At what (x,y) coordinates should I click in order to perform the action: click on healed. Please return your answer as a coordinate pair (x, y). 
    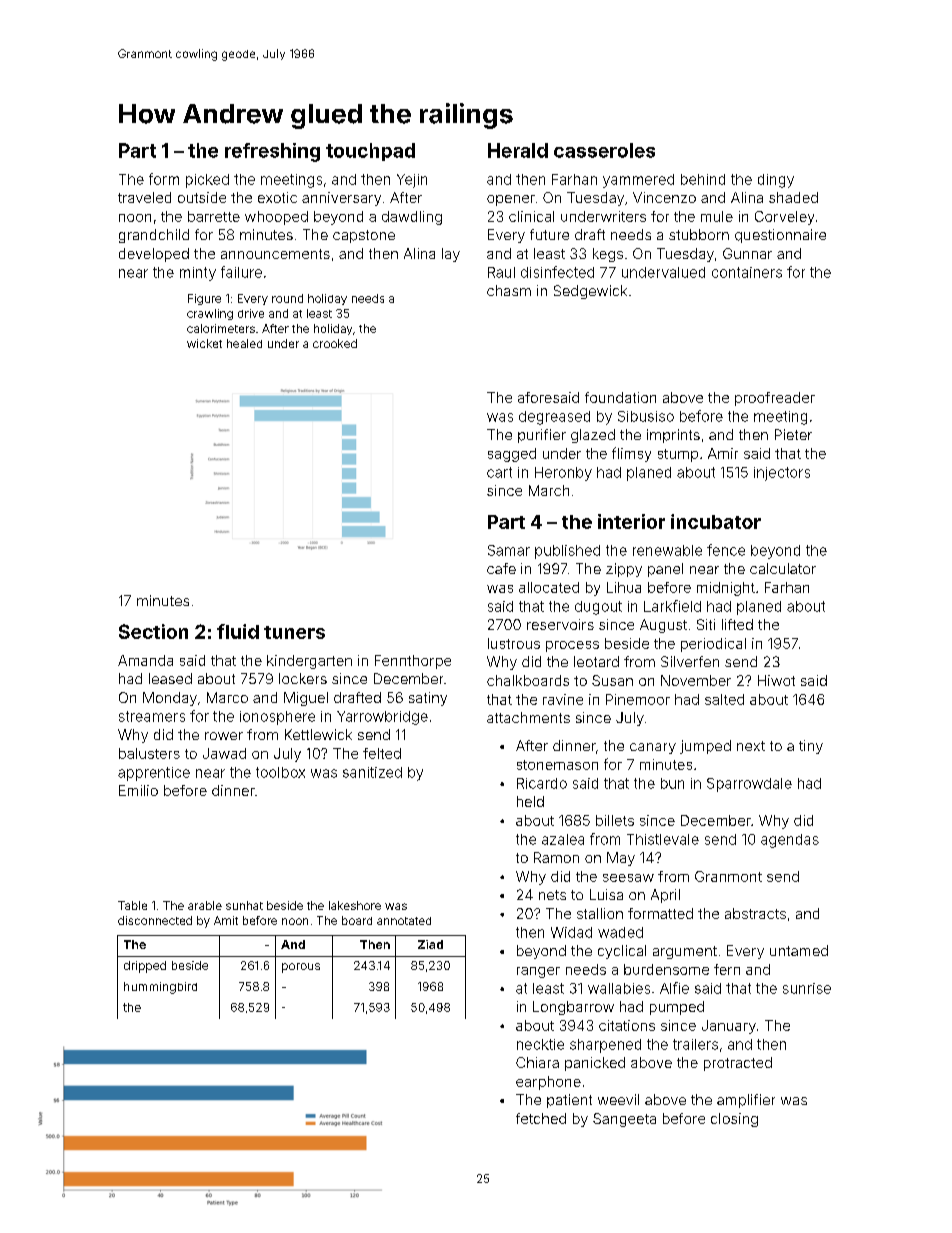
    Looking at the image, I should click on (244, 343).
